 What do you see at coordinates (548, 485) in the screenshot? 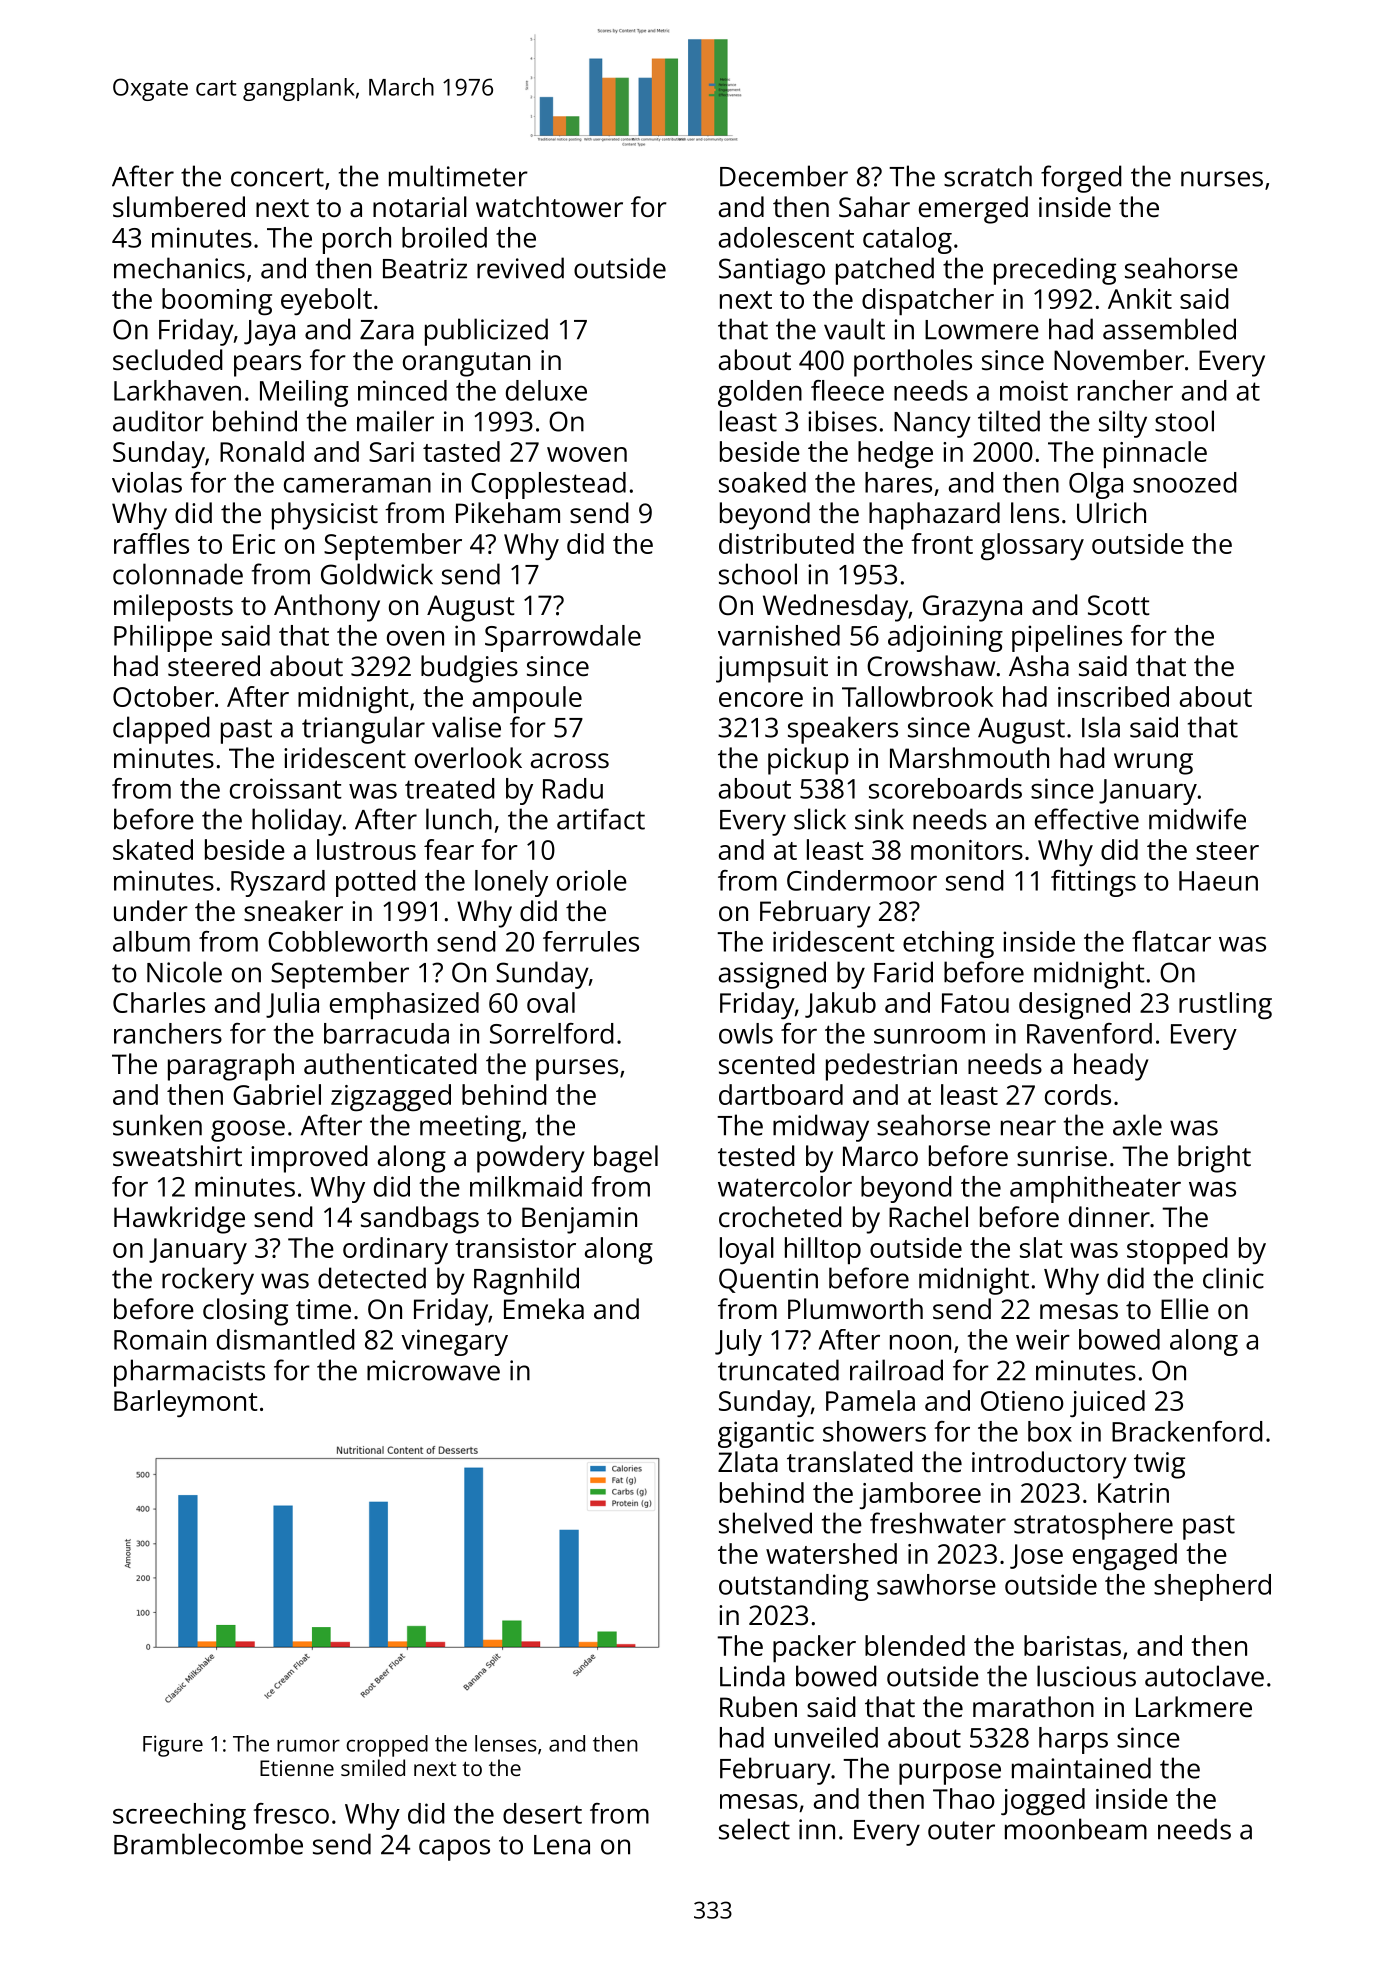
I see `Copplestead` at bounding box center [548, 485].
